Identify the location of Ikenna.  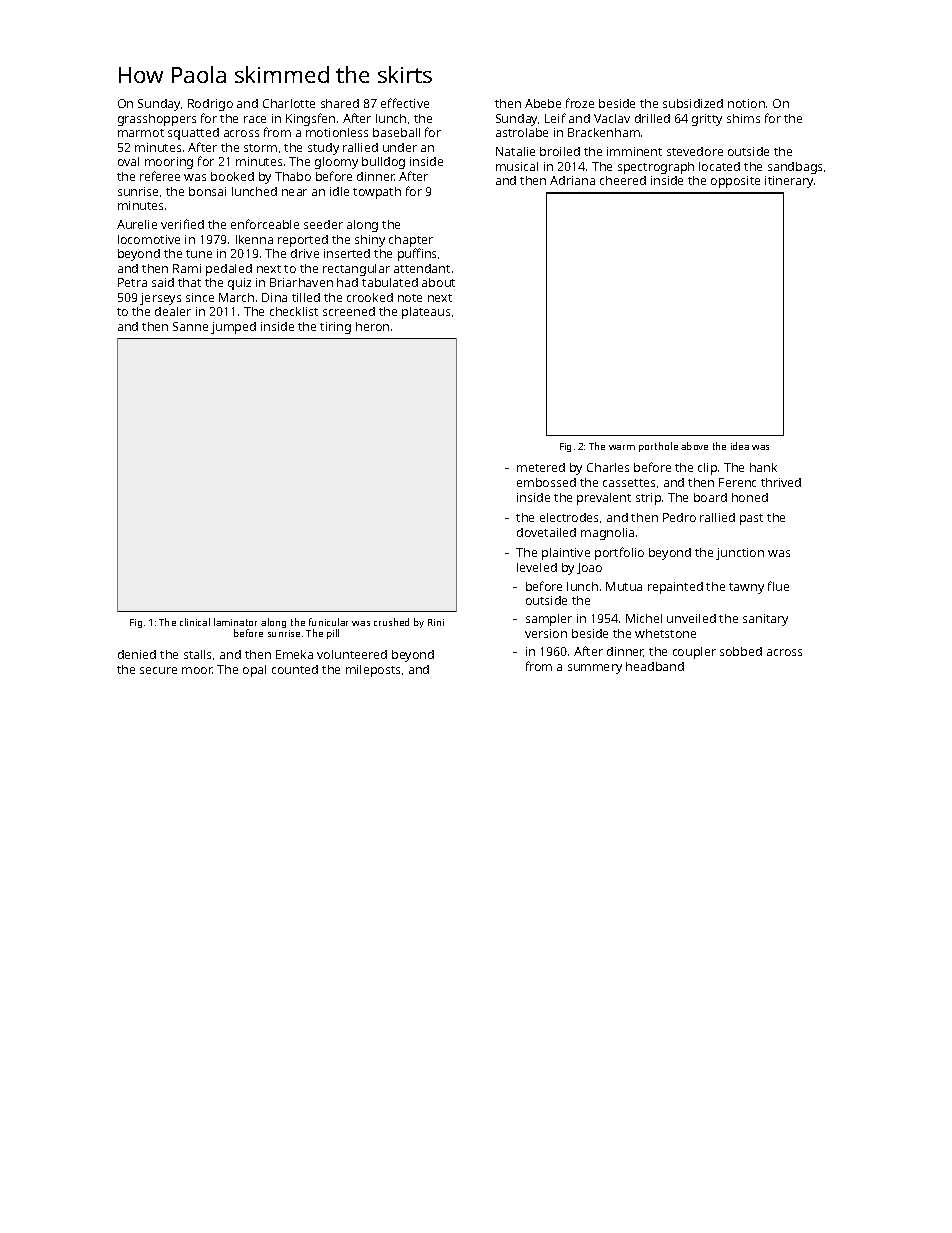
(254, 239).
